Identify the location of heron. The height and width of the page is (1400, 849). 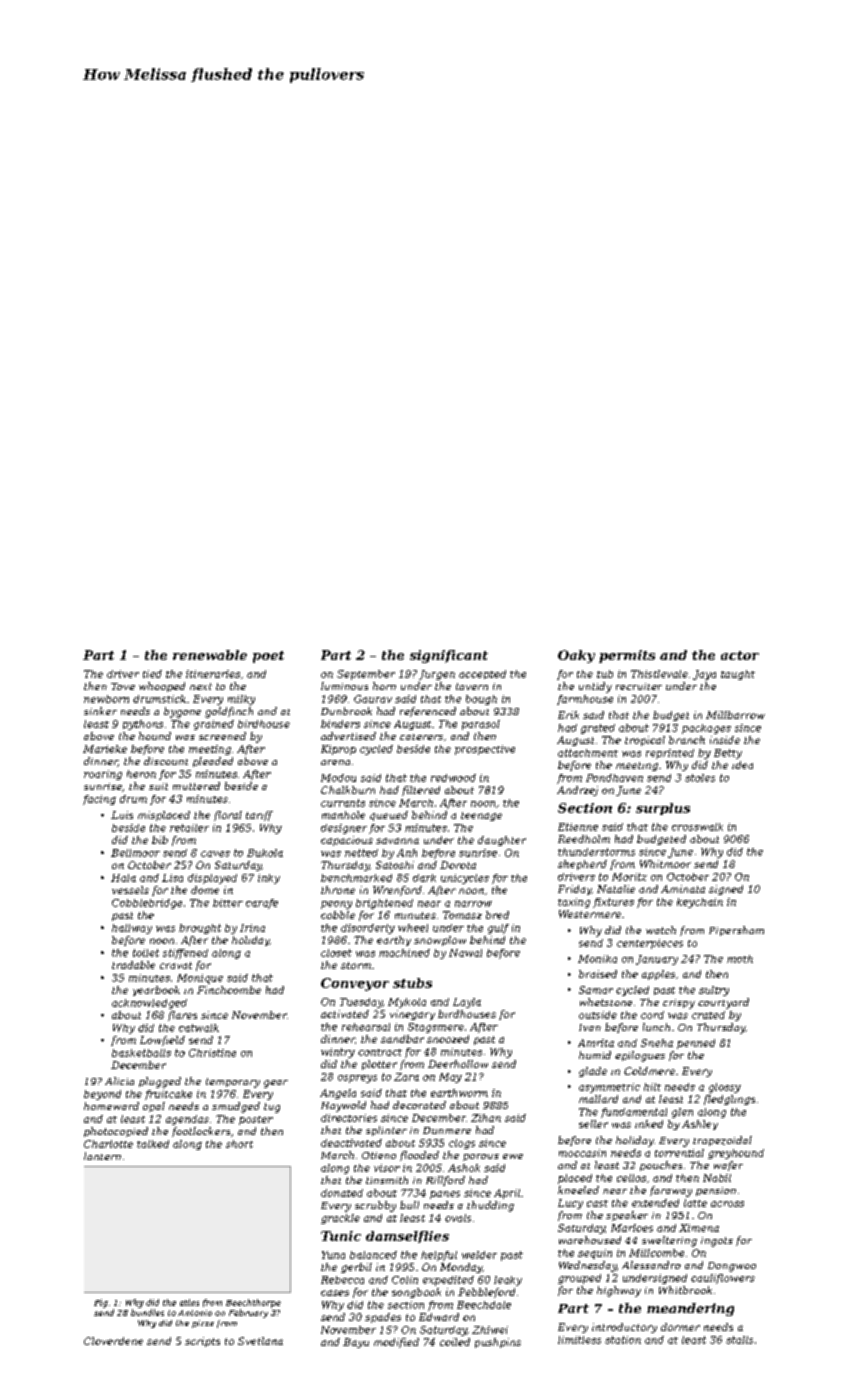
(141, 774).
